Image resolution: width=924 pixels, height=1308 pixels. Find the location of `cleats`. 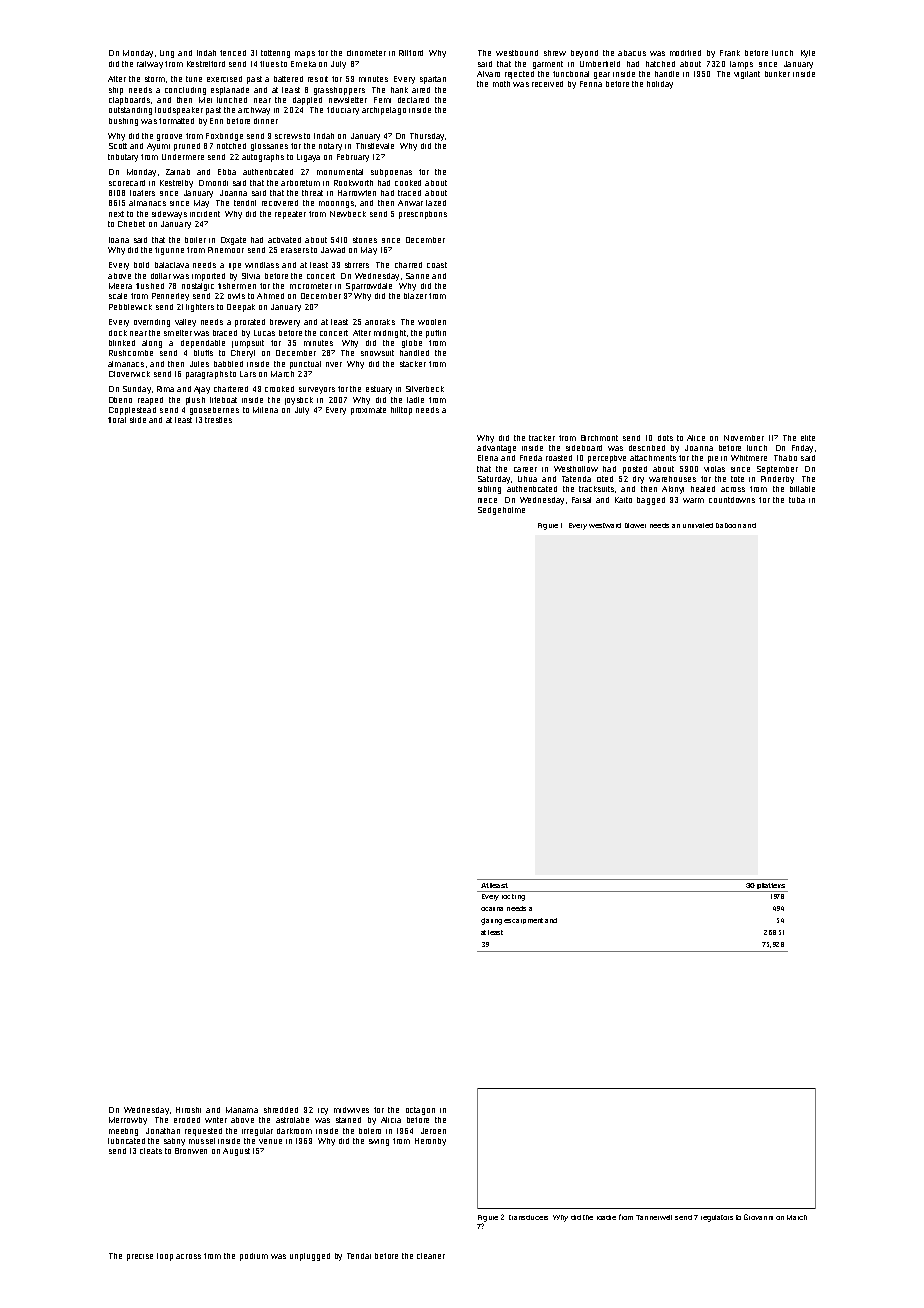

cleats is located at coordinates (151, 1151).
